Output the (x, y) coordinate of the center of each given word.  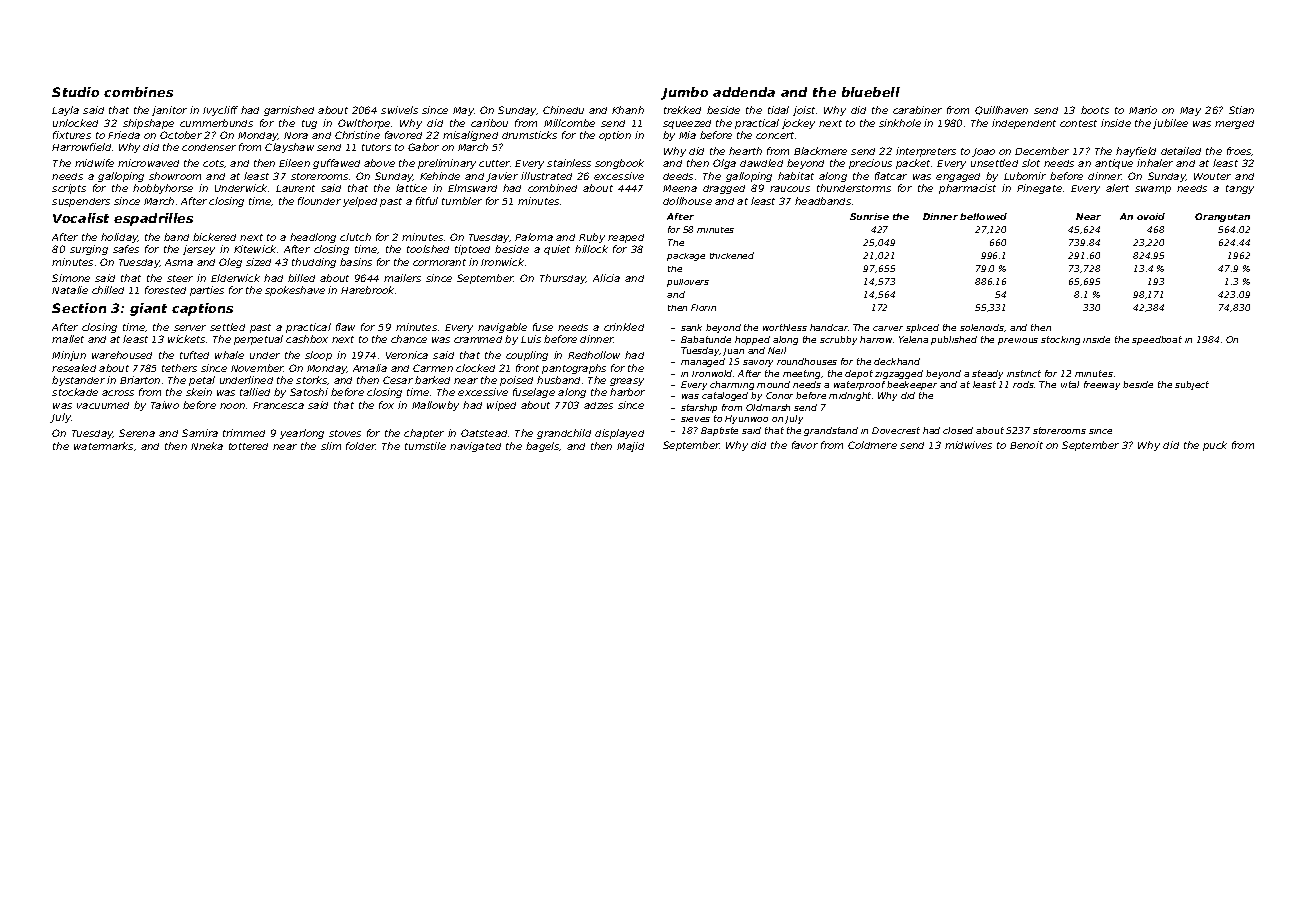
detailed (1181, 151)
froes (1239, 151)
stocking (1060, 340)
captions (202, 309)
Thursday (563, 279)
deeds (678, 176)
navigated (475, 447)
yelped (360, 202)
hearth (745, 151)
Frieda (124, 135)
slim (331, 446)
